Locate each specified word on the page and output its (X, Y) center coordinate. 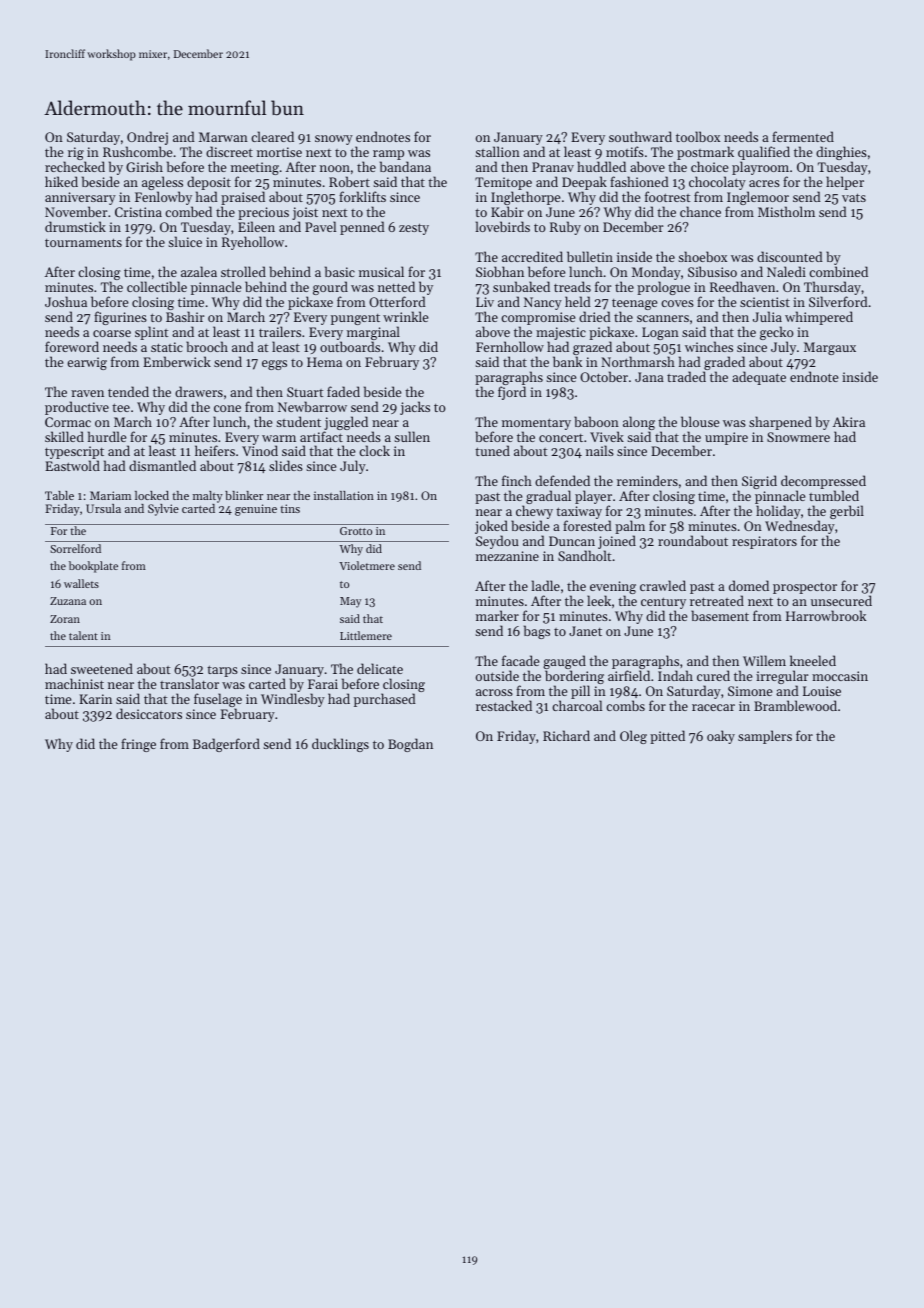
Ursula (103, 508)
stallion (497, 151)
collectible (157, 286)
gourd (330, 288)
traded (686, 376)
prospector (805, 588)
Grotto (356, 531)
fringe (138, 745)
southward (640, 136)
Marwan (223, 137)
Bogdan (410, 745)
